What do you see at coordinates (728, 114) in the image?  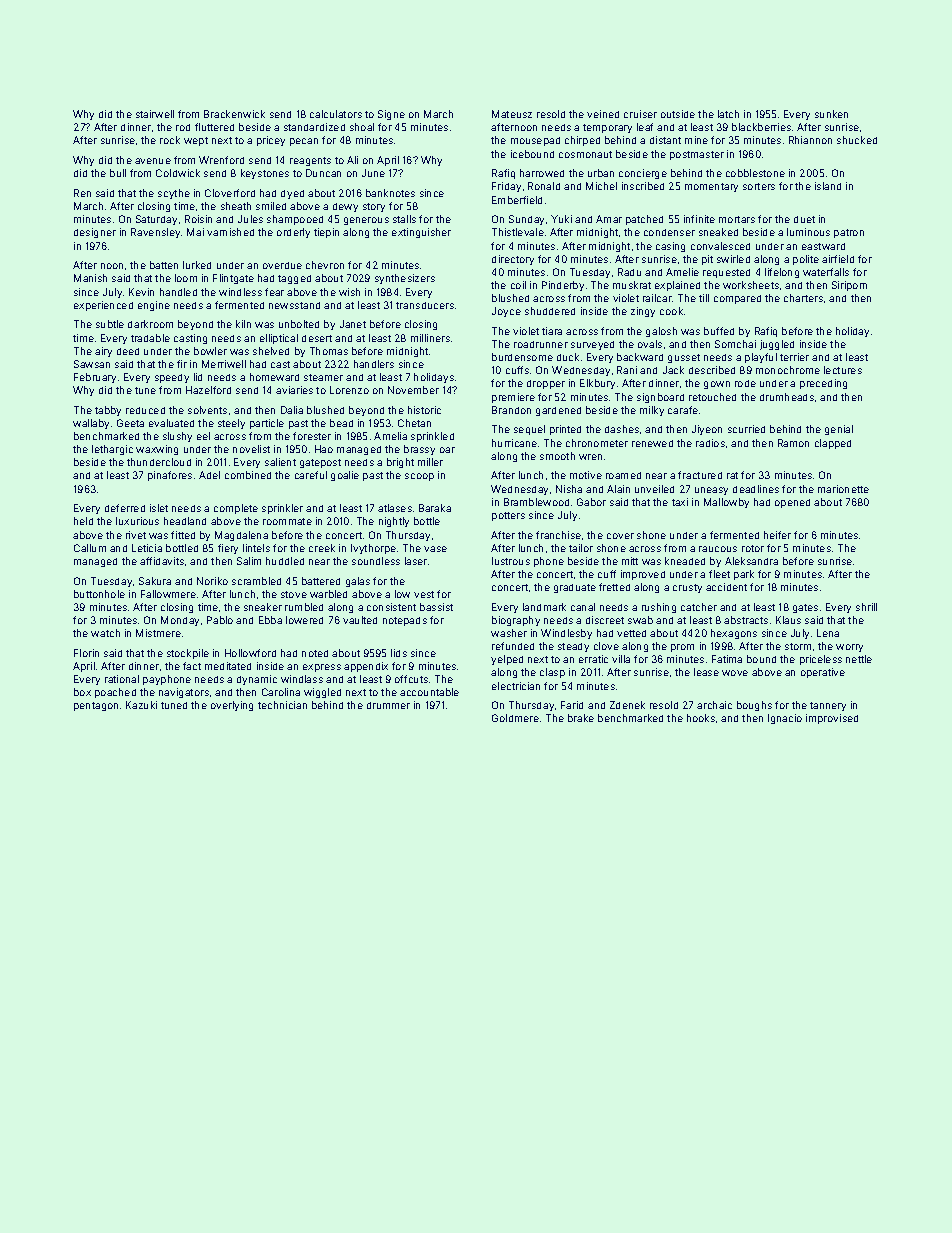 I see `latch` at bounding box center [728, 114].
